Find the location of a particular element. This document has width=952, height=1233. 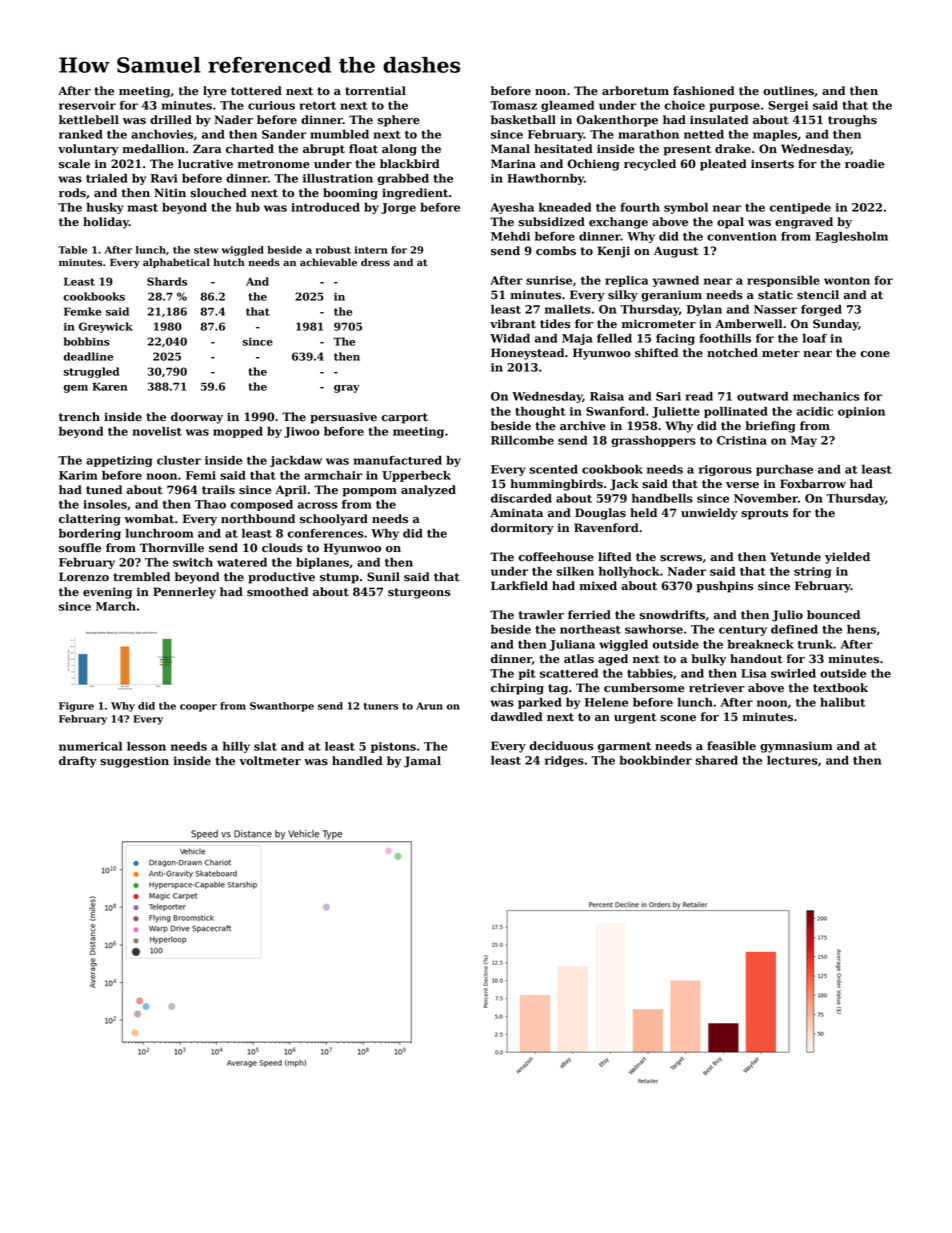

appetizing is located at coordinates (119, 461).
